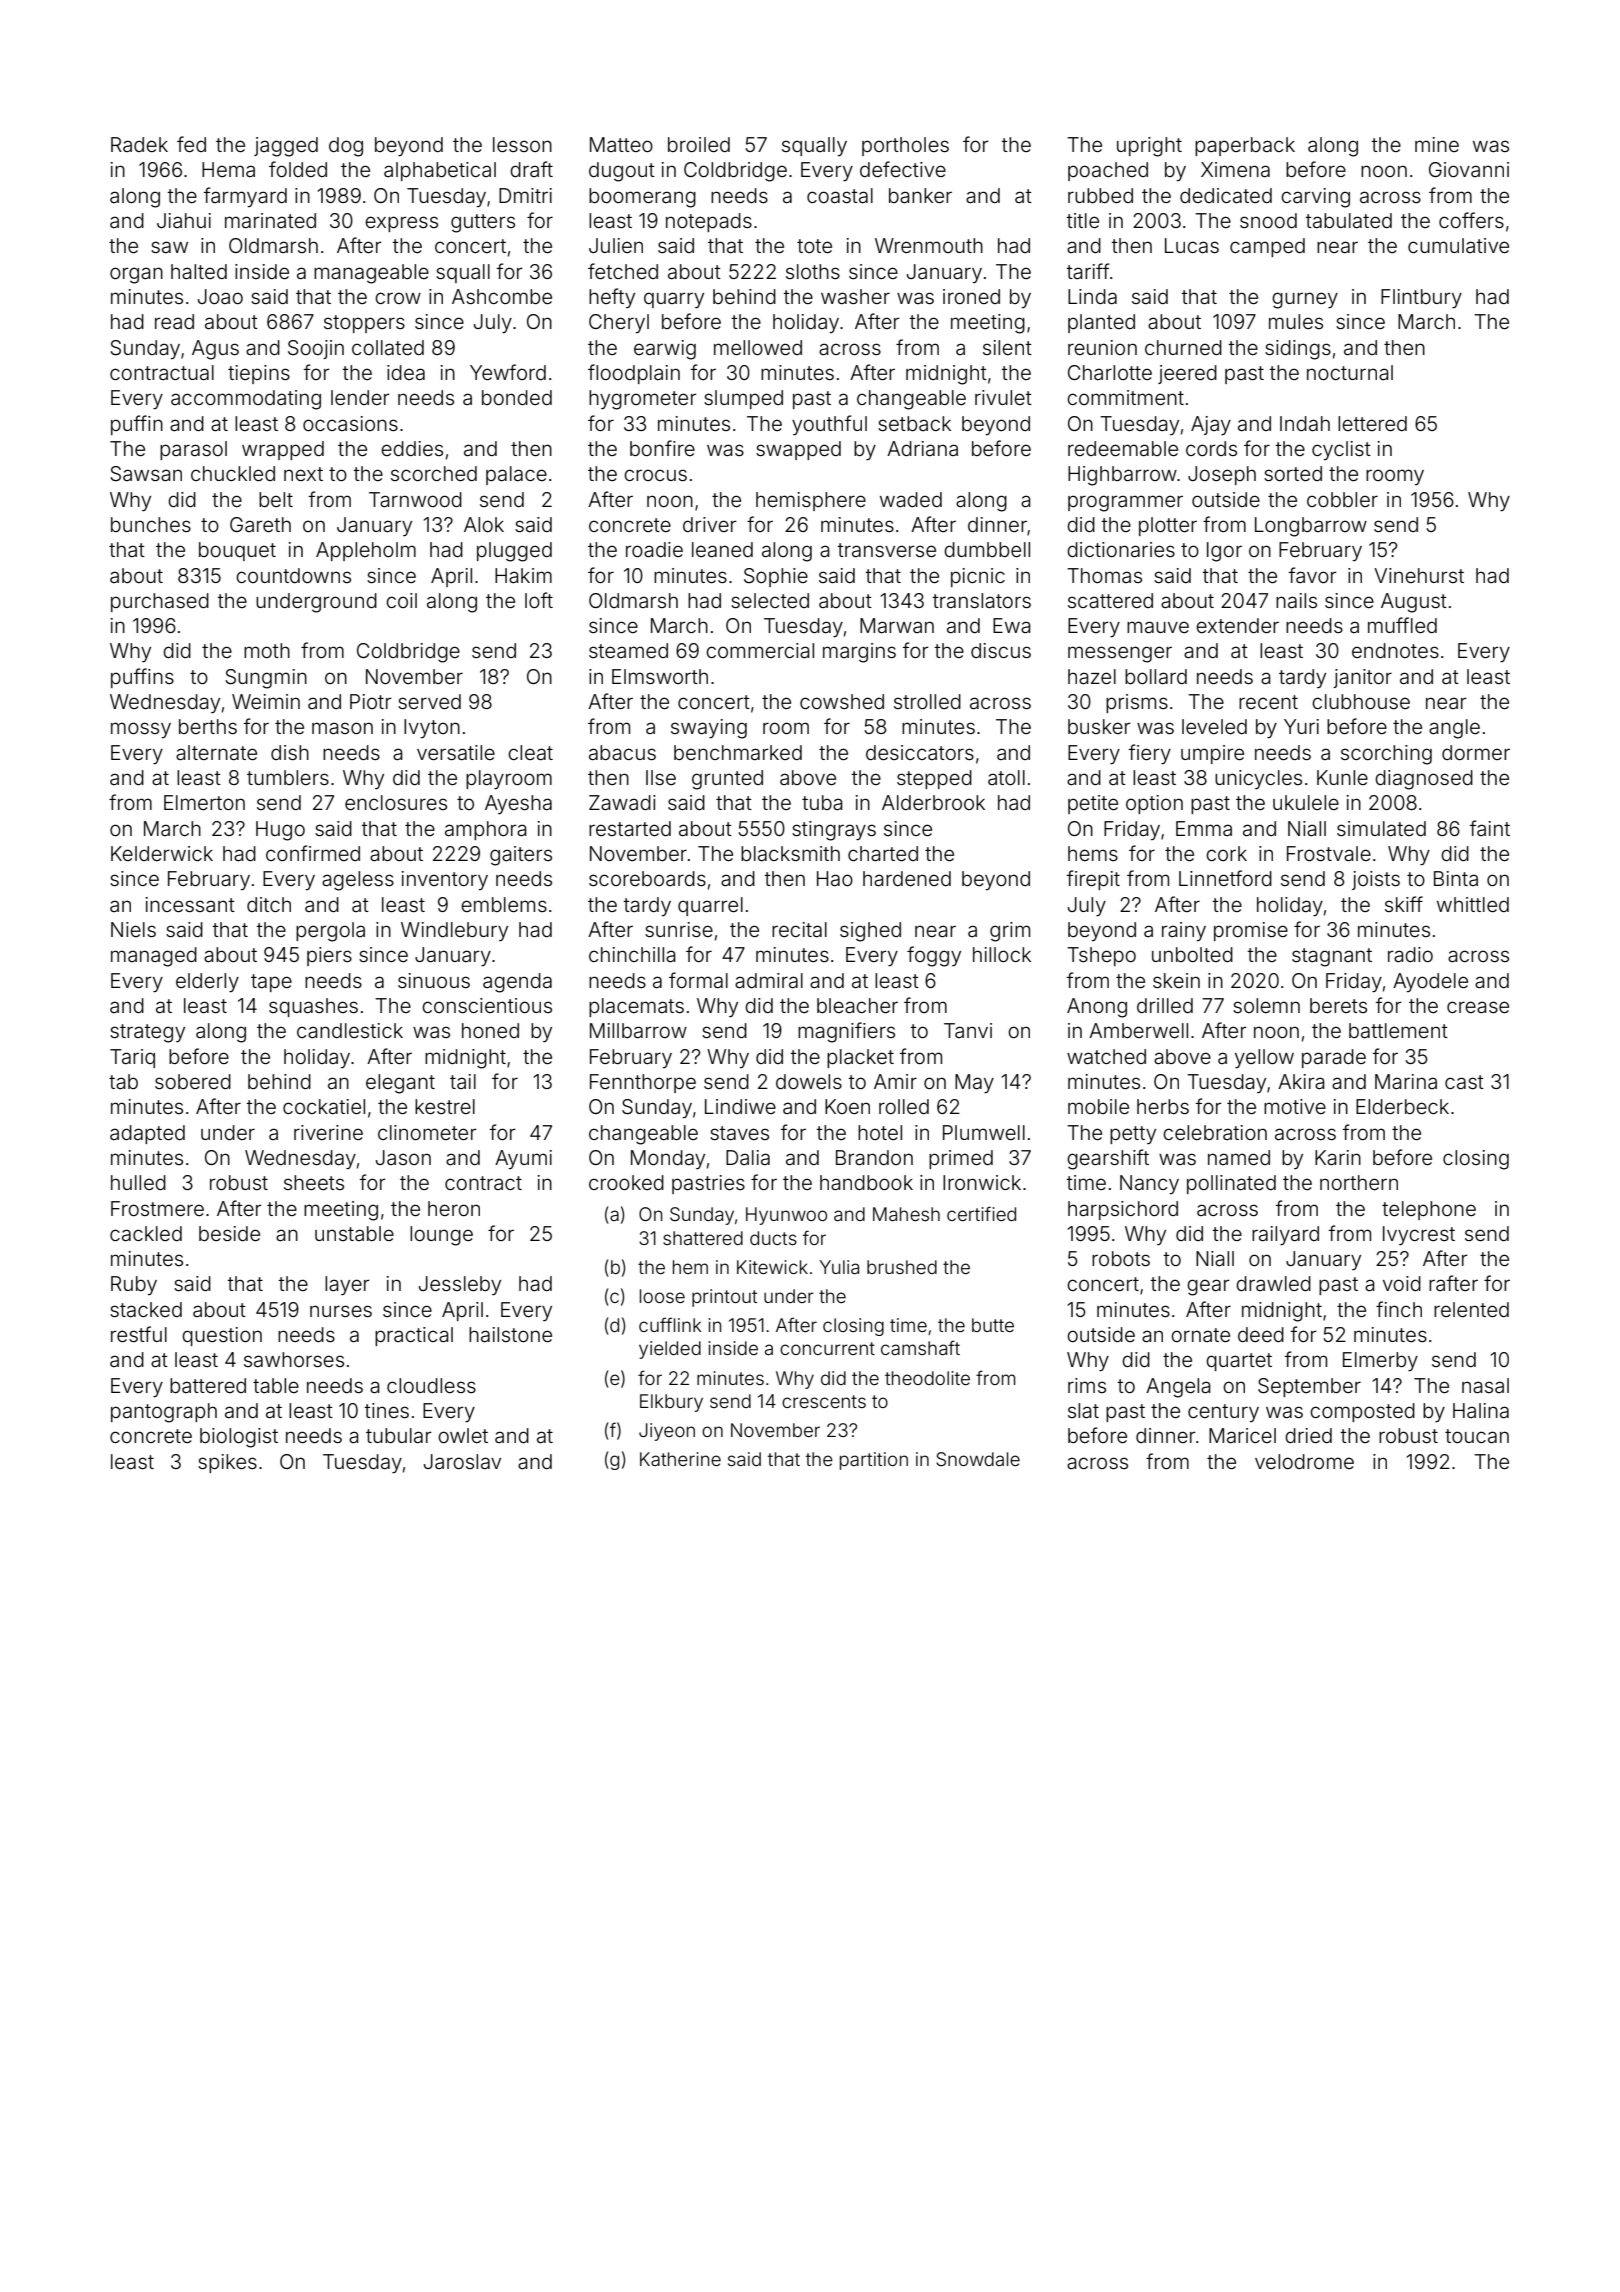  Describe the element at coordinates (483, 223) in the screenshot. I see `gutters` at that location.
